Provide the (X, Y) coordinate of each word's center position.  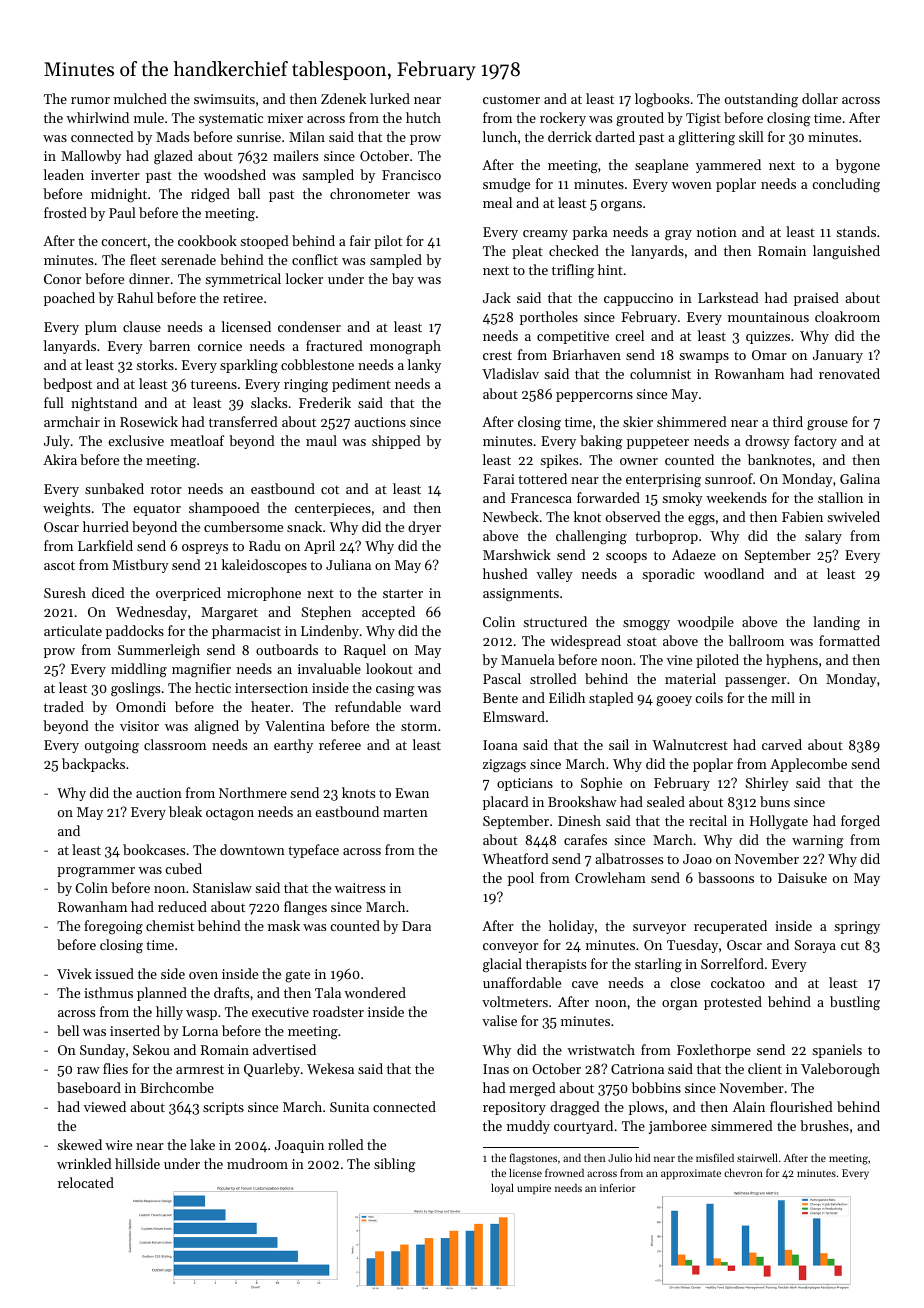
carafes (585, 839)
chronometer (370, 193)
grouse (827, 425)
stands (856, 231)
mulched (140, 98)
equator (157, 510)
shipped (396, 442)
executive (280, 1012)
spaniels (837, 1051)
